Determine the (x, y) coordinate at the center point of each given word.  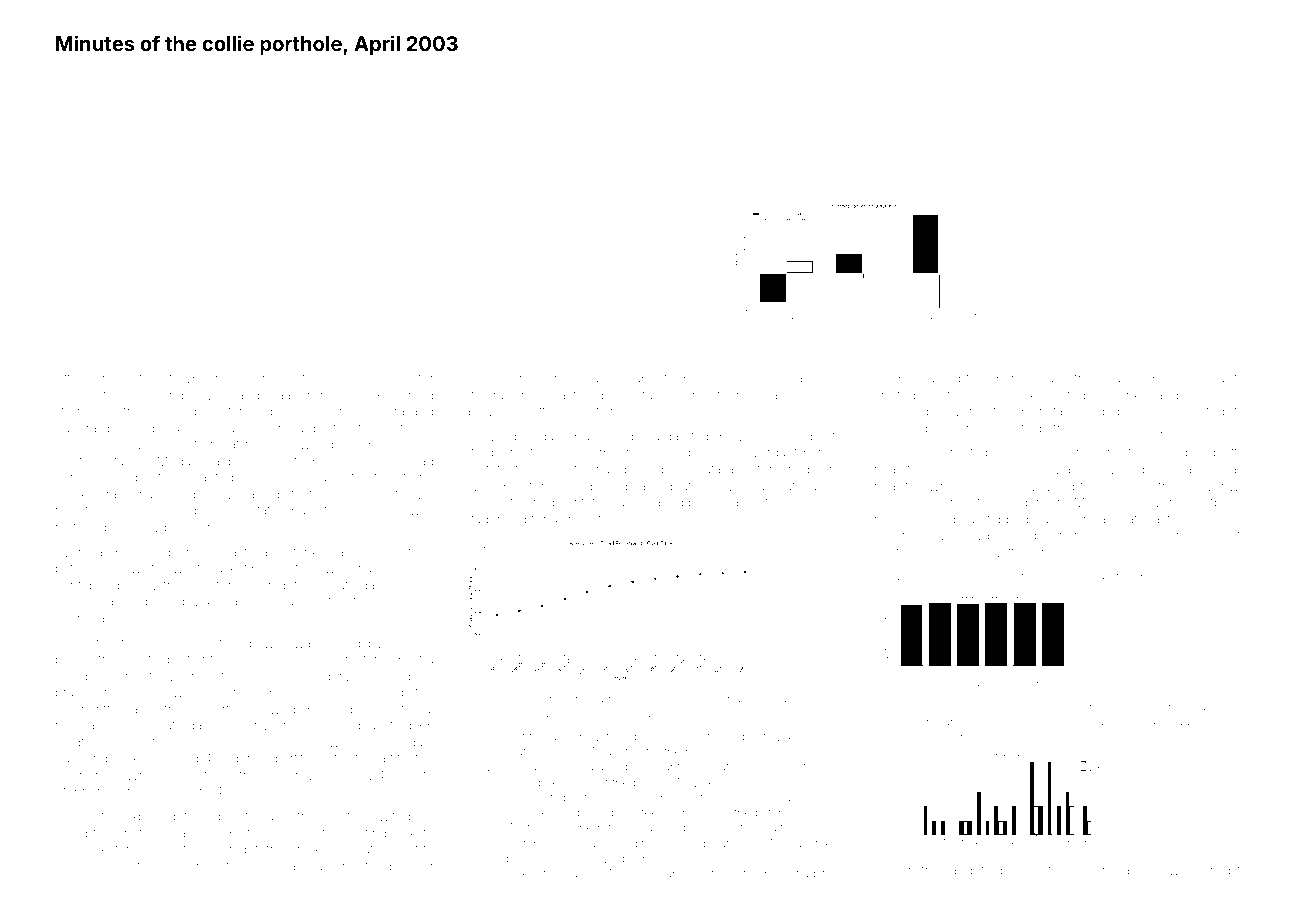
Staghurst (1011, 723)
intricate (110, 643)
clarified (605, 378)
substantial (294, 494)
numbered (1106, 576)
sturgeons (494, 454)
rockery (1099, 430)
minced (342, 395)
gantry (133, 868)
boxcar (525, 859)
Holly (825, 799)
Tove (998, 575)
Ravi (66, 758)
